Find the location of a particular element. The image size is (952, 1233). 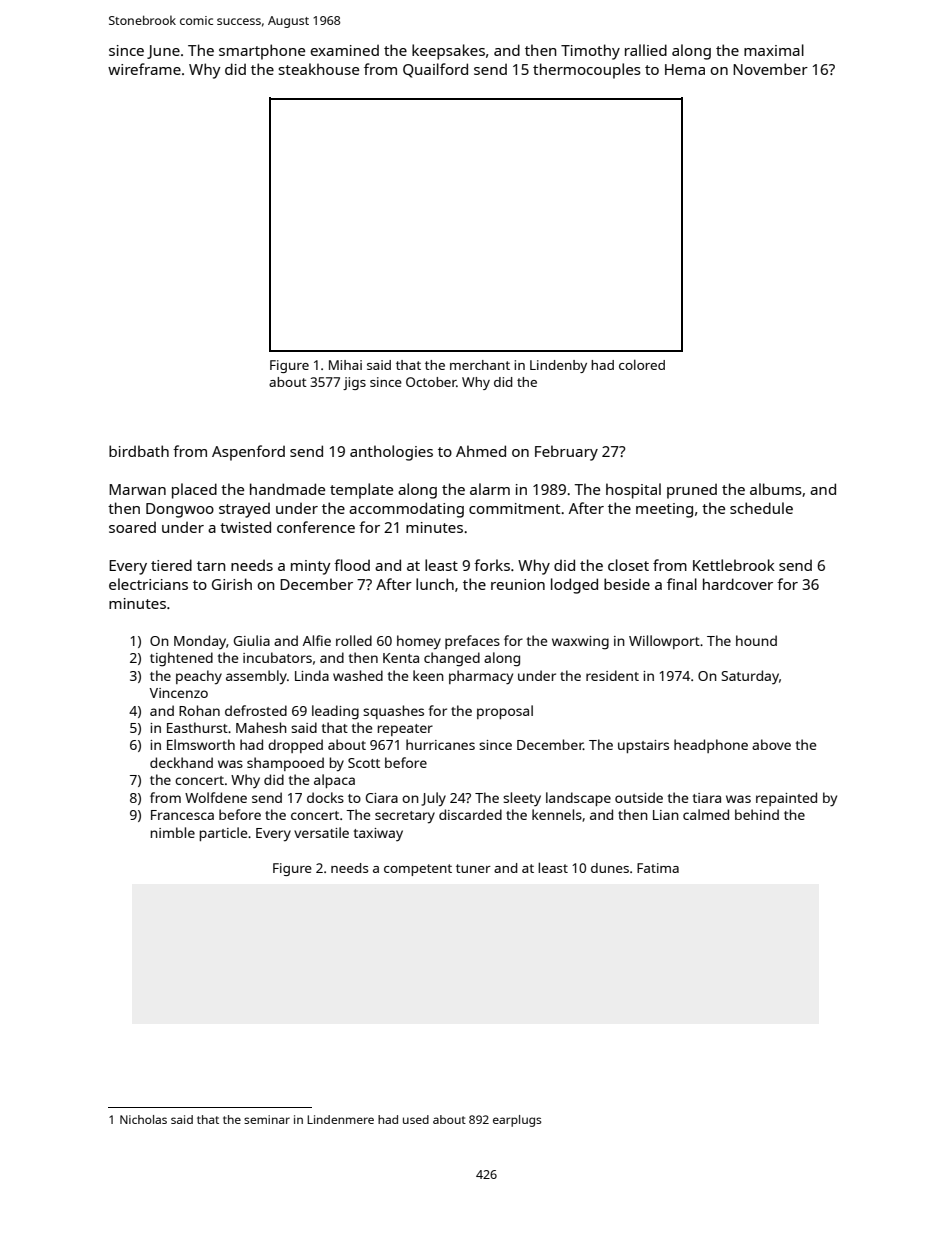

seminar is located at coordinates (267, 1119).
